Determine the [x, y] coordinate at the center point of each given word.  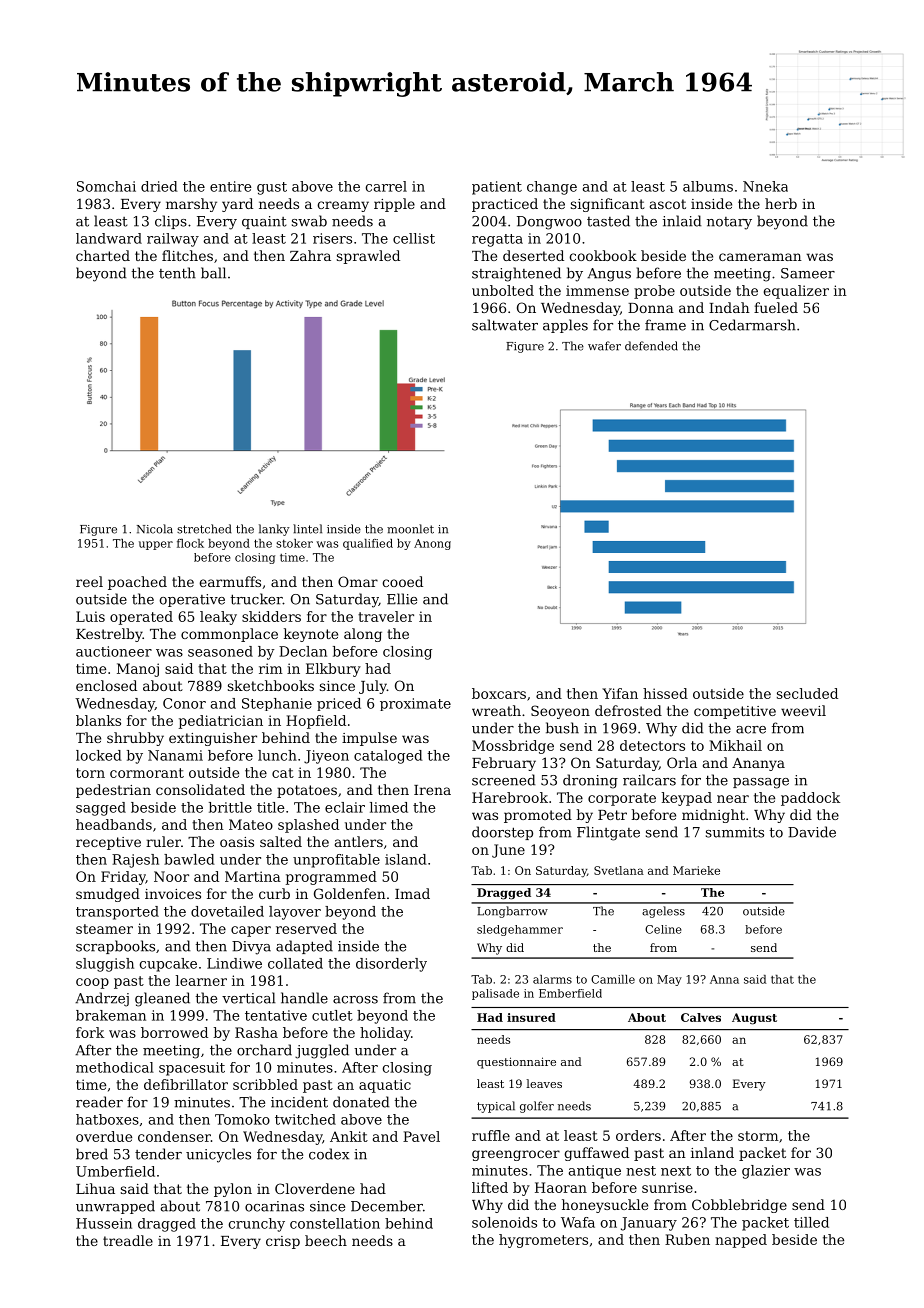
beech [326, 1240]
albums [708, 186]
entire [231, 186]
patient [497, 188]
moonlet [410, 529]
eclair [345, 807]
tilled [811, 1222]
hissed [665, 693]
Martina [253, 876]
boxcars [499, 693]
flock [190, 543]
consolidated [200, 789]
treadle [128, 1240]
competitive [735, 712]
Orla [682, 762]
